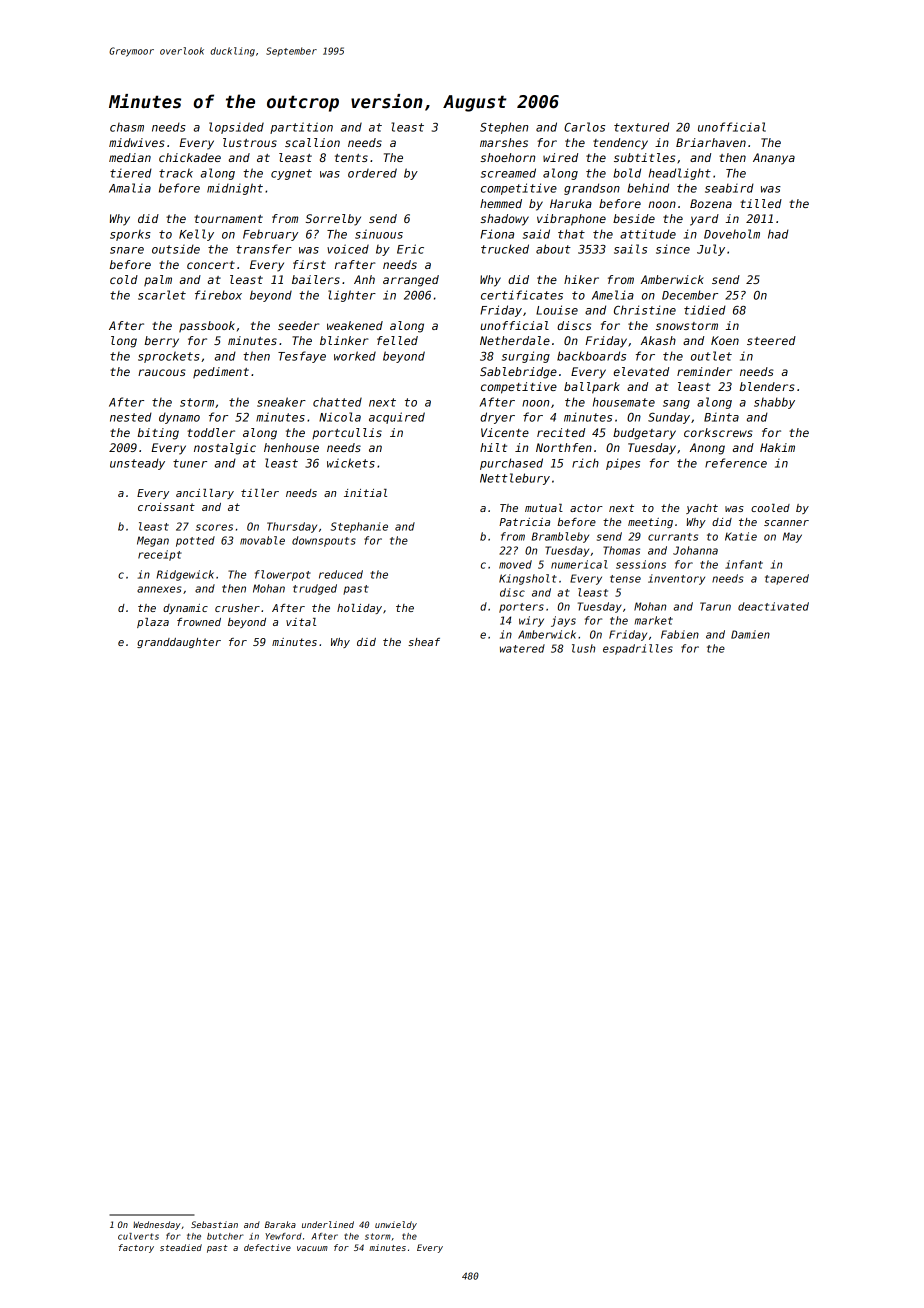 The width and height of the document is (924, 1308). What do you see at coordinates (138, 1236) in the document?
I see `culverts` at bounding box center [138, 1236].
